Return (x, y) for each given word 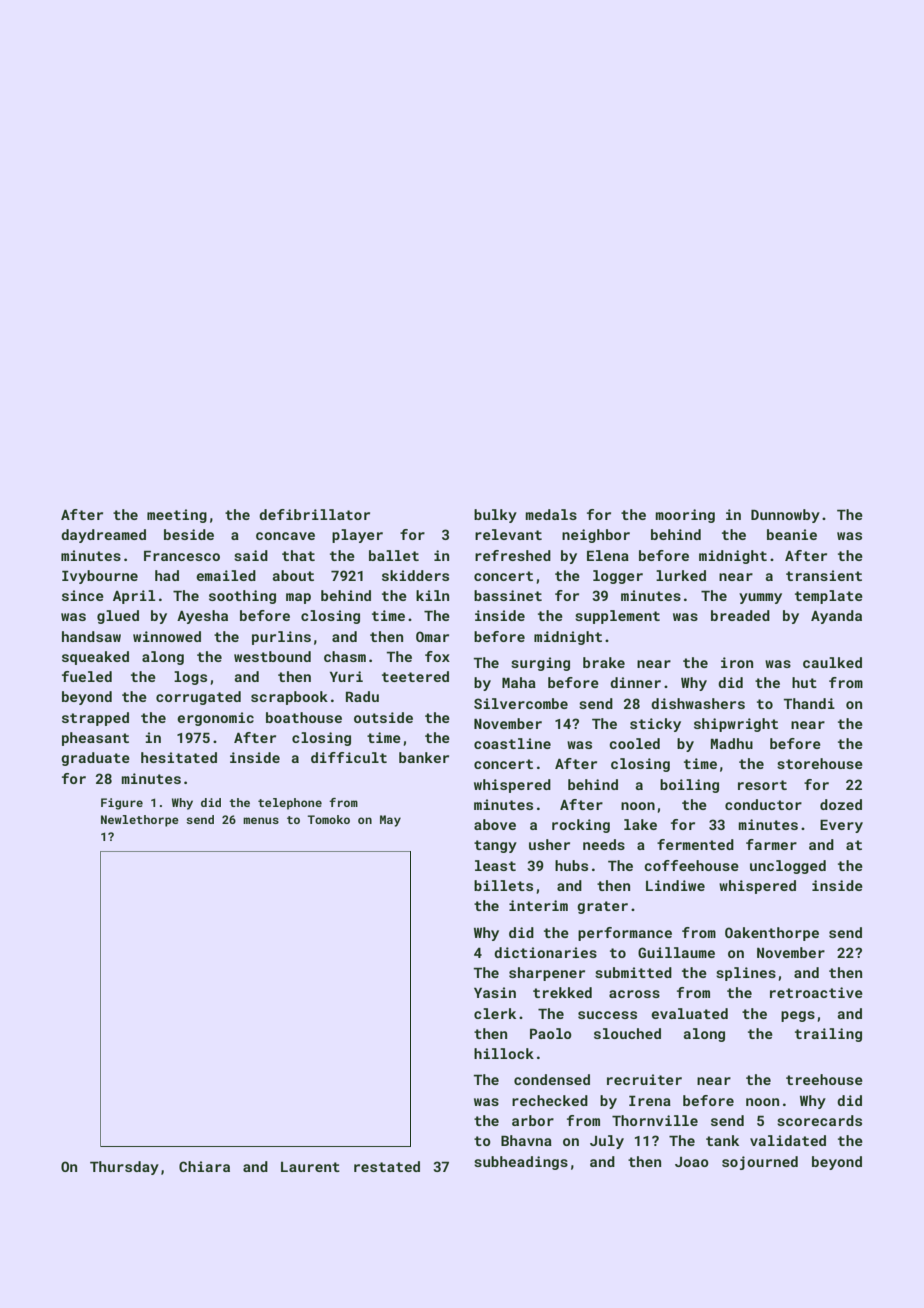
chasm (345, 656)
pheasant (95, 739)
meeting (177, 516)
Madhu (732, 743)
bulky (495, 516)
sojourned (760, 1163)
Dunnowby (785, 516)
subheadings (521, 1163)
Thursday (124, 1168)
